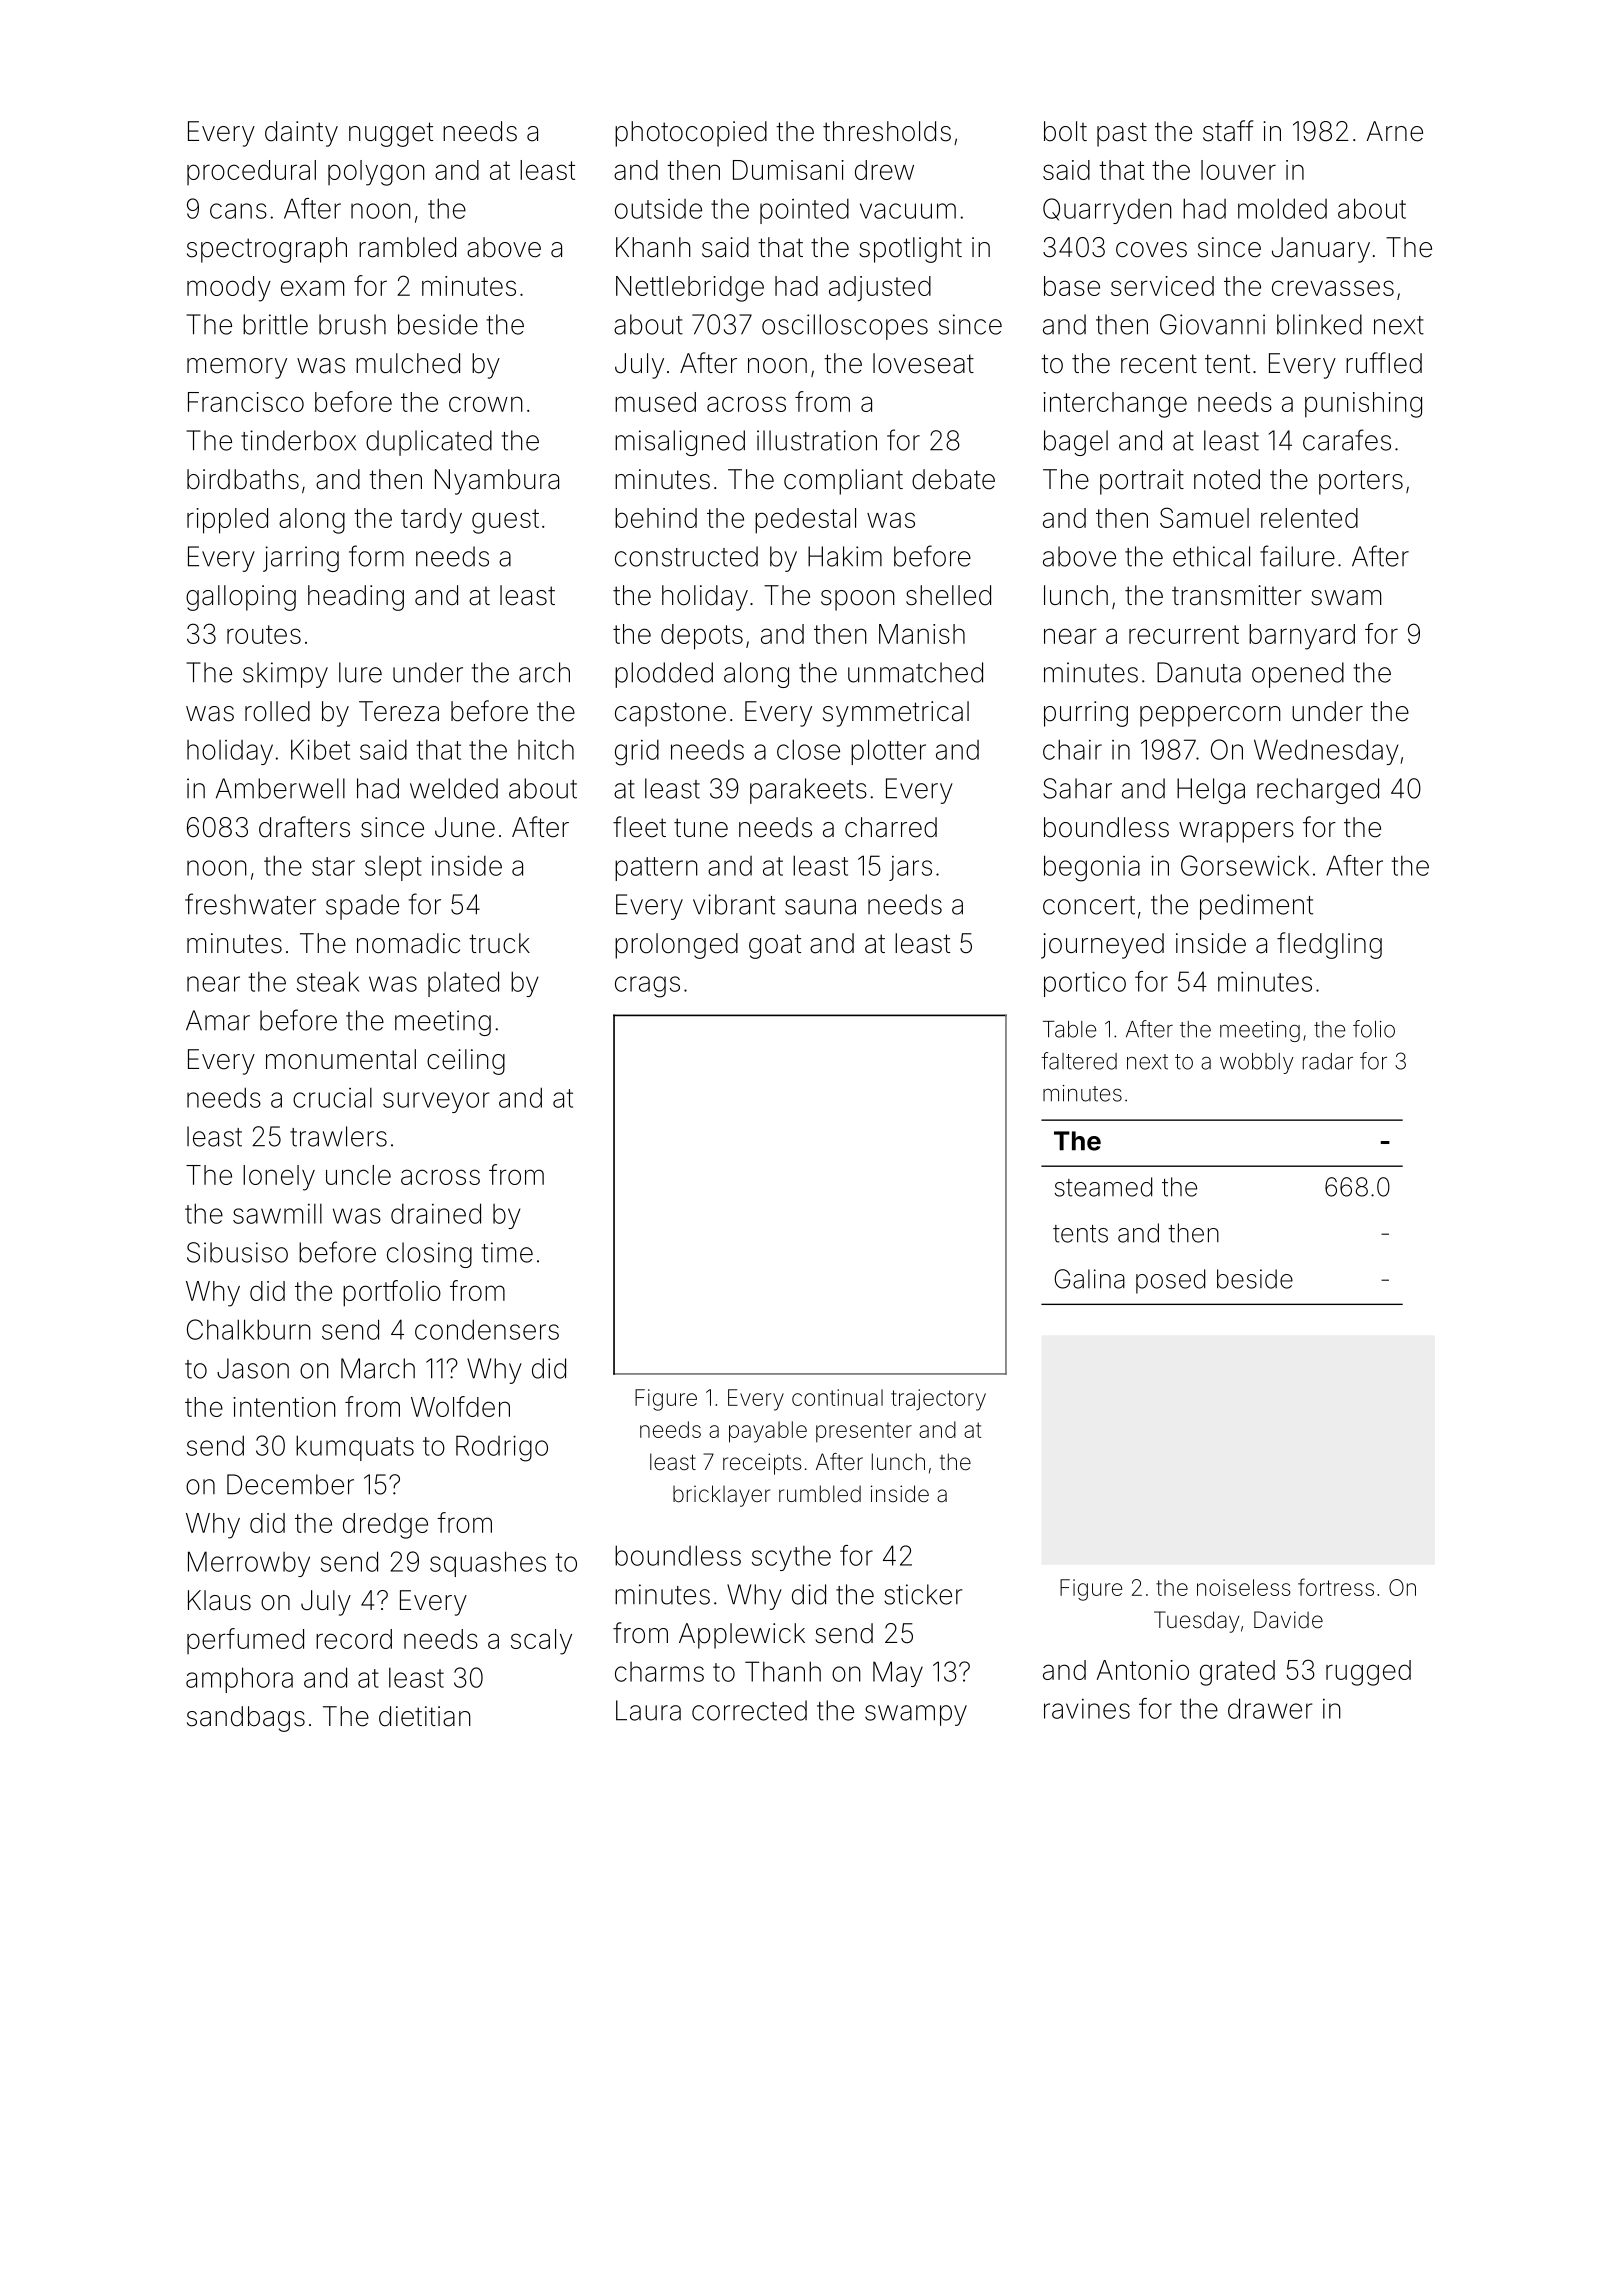 The width and height of the screenshot is (1620, 2292). Describe the element at coordinates (656, 518) in the screenshot. I see `behind` at that location.
